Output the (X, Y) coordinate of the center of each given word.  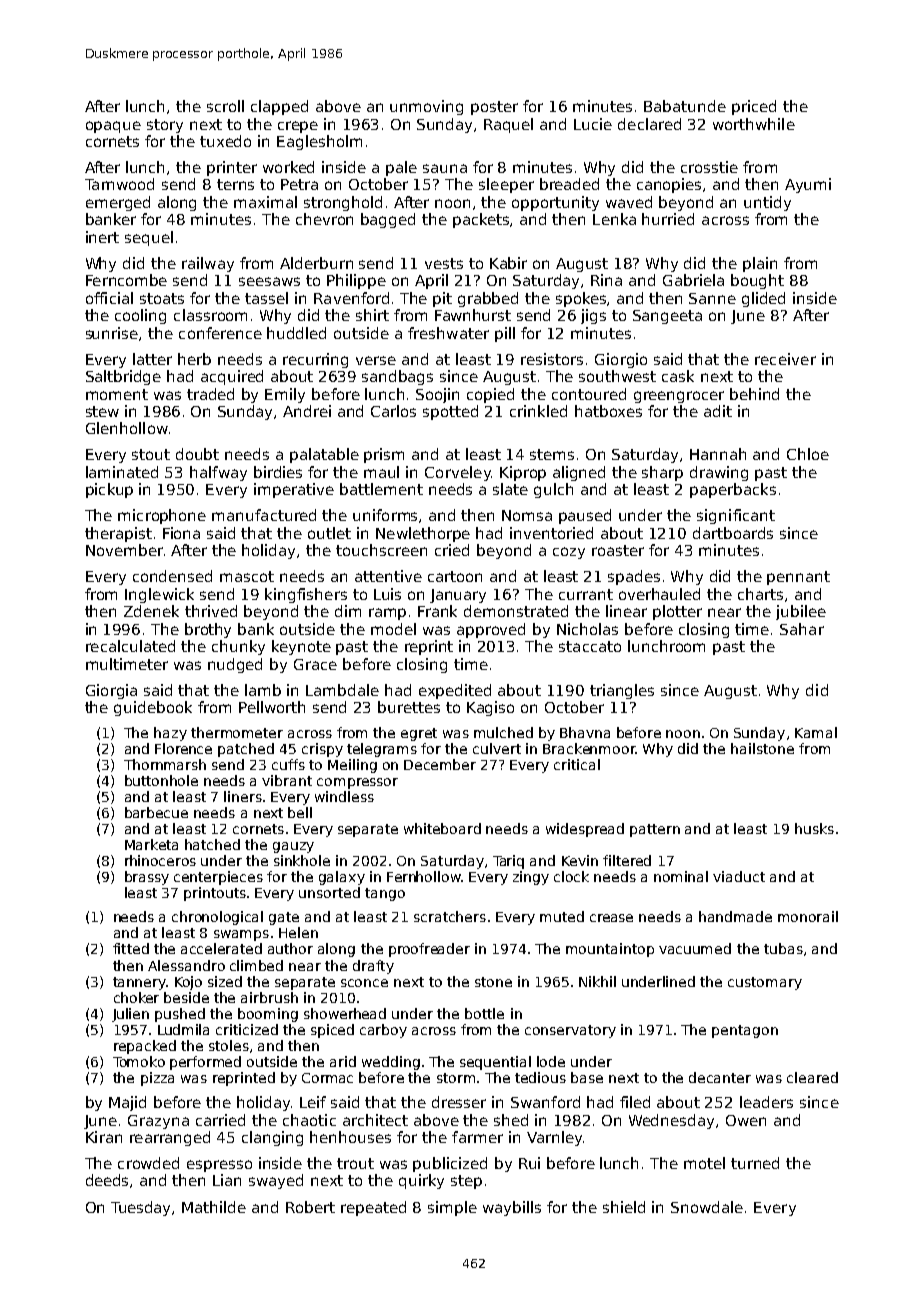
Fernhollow (424, 876)
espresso (219, 1166)
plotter (677, 612)
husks (814, 828)
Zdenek (151, 611)
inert (102, 237)
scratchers (450, 916)
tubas (783, 948)
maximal (265, 202)
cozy (569, 553)
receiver (785, 359)
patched (246, 750)
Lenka (614, 219)
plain (760, 264)
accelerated (221, 948)
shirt (372, 315)
